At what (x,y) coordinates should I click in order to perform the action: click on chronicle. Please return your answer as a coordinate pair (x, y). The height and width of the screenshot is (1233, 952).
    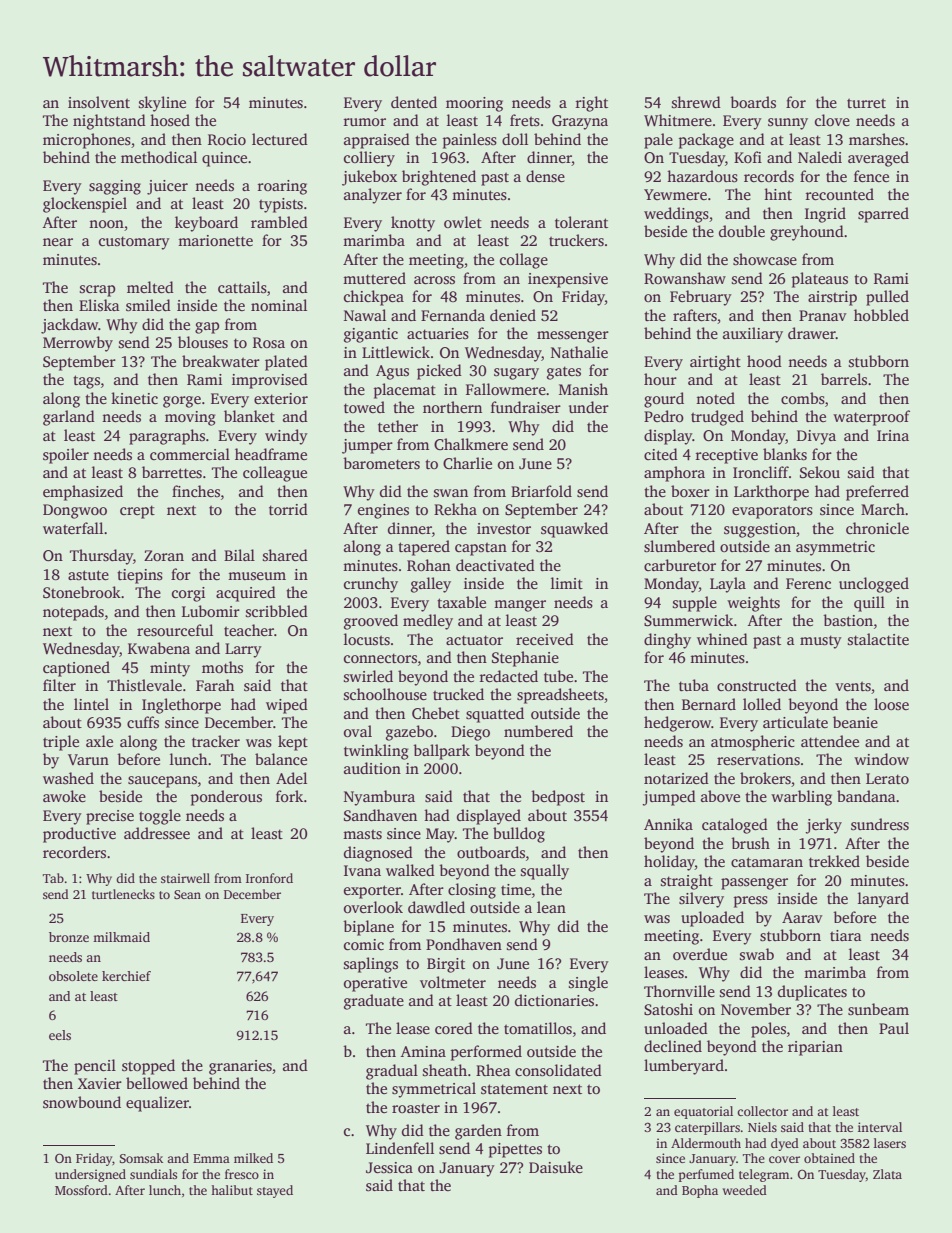
    Looking at the image, I should click on (877, 528).
